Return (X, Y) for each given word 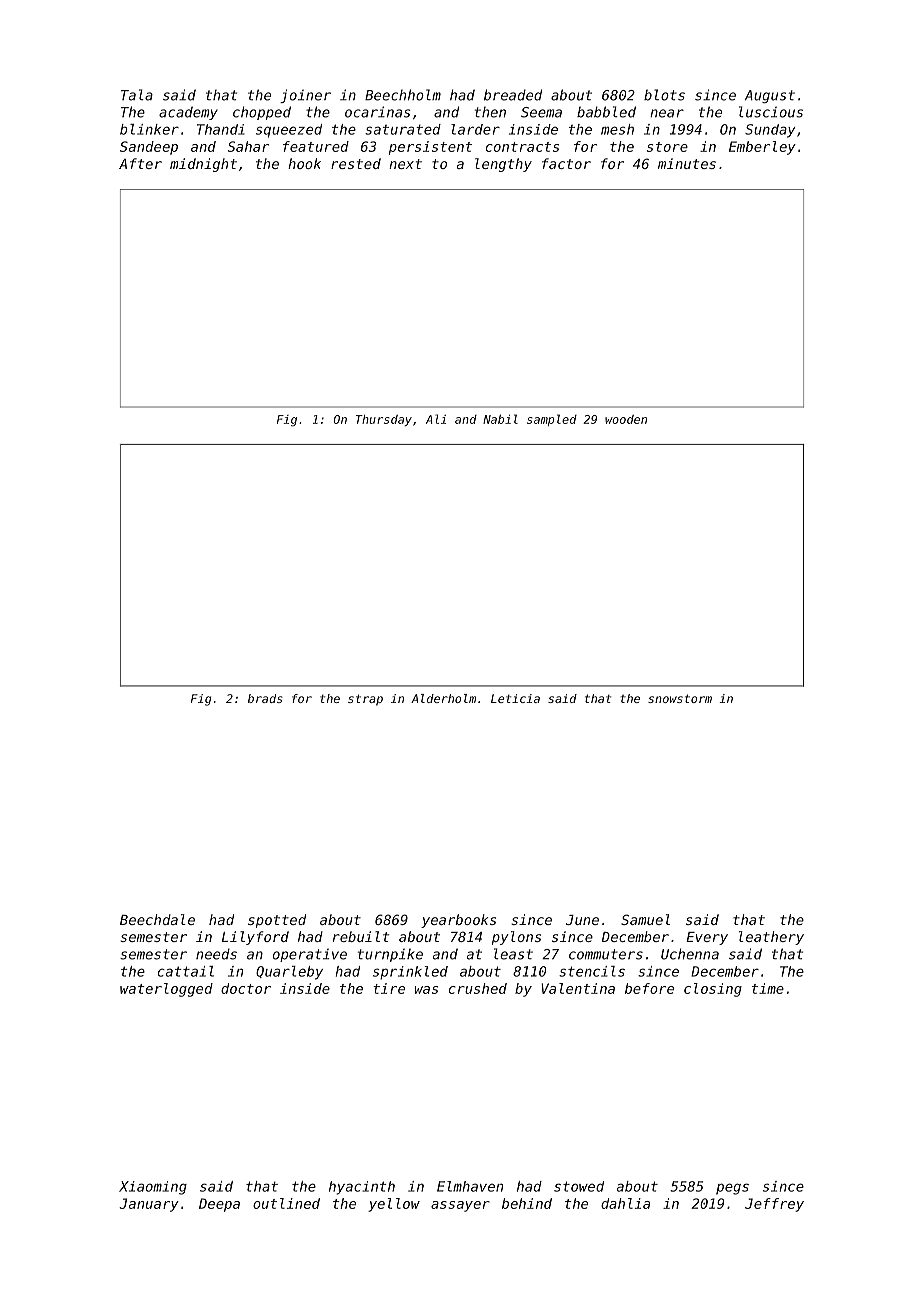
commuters (606, 954)
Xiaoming (153, 1188)
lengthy (503, 165)
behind (527, 1203)
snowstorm (680, 698)
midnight (203, 165)
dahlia (625, 1203)
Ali (436, 419)
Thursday (384, 420)
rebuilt (361, 936)
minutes (687, 163)
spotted (277, 921)
